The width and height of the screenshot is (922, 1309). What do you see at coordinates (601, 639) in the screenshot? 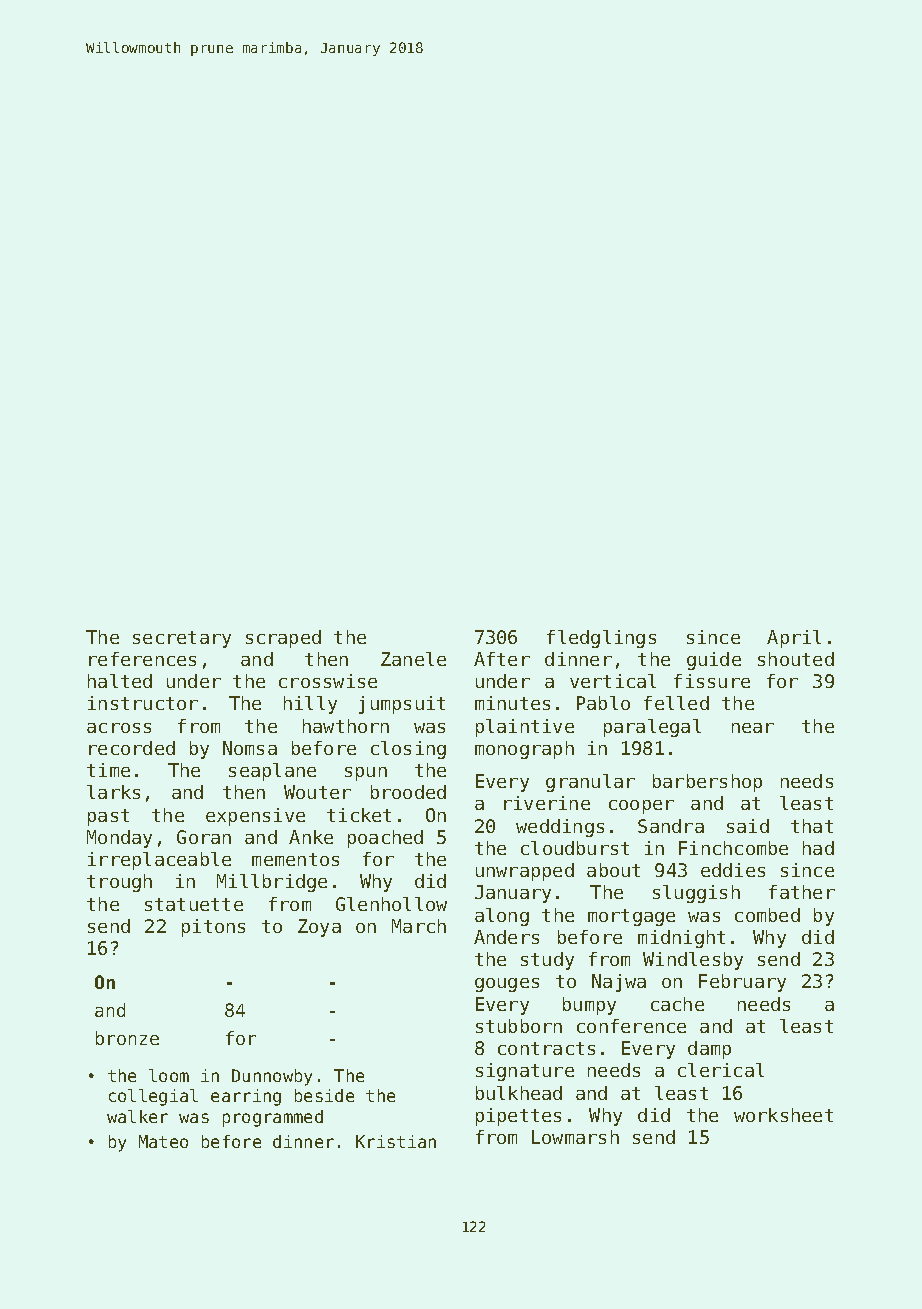
I see `fledglings` at bounding box center [601, 639].
